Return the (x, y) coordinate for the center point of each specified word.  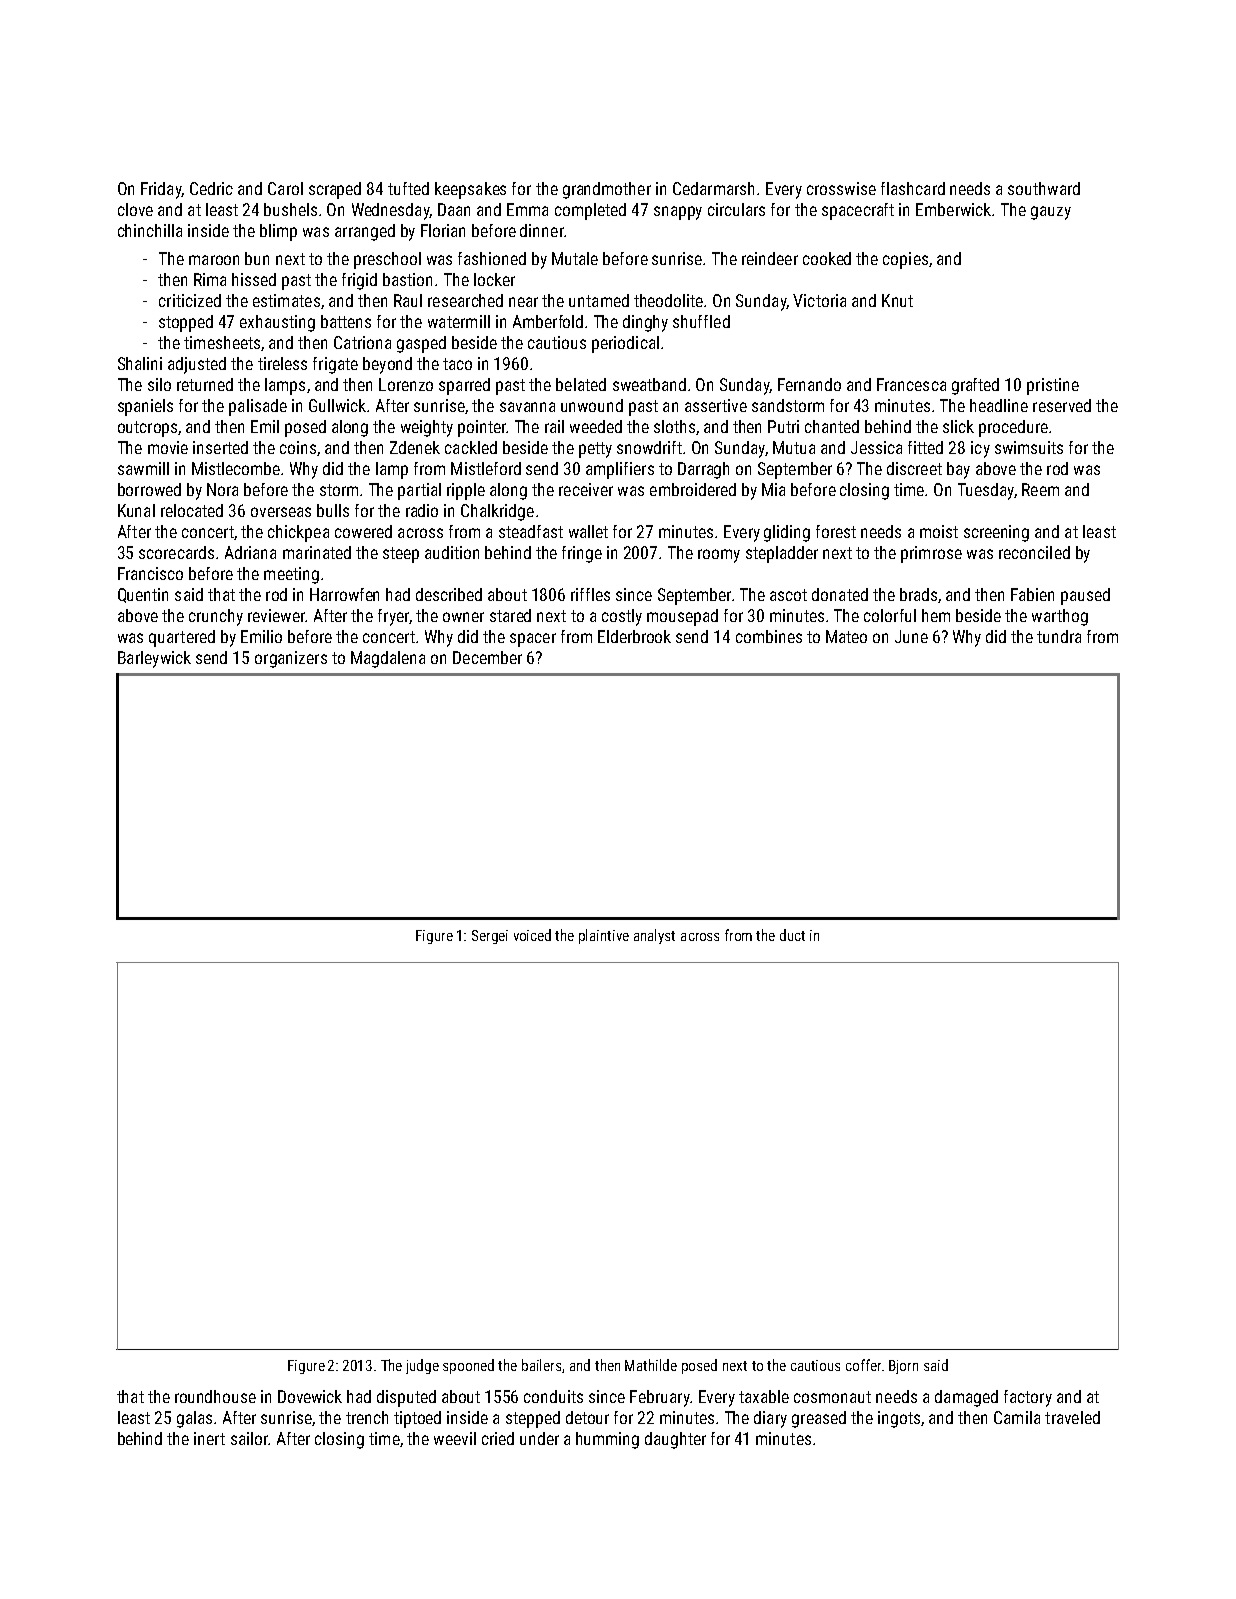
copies (905, 260)
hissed (254, 279)
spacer (533, 640)
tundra (1059, 636)
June (911, 636)
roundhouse (215, 1396)
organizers (291, 659)
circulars (736, 209)
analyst (654, 936)
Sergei (490, 937)
